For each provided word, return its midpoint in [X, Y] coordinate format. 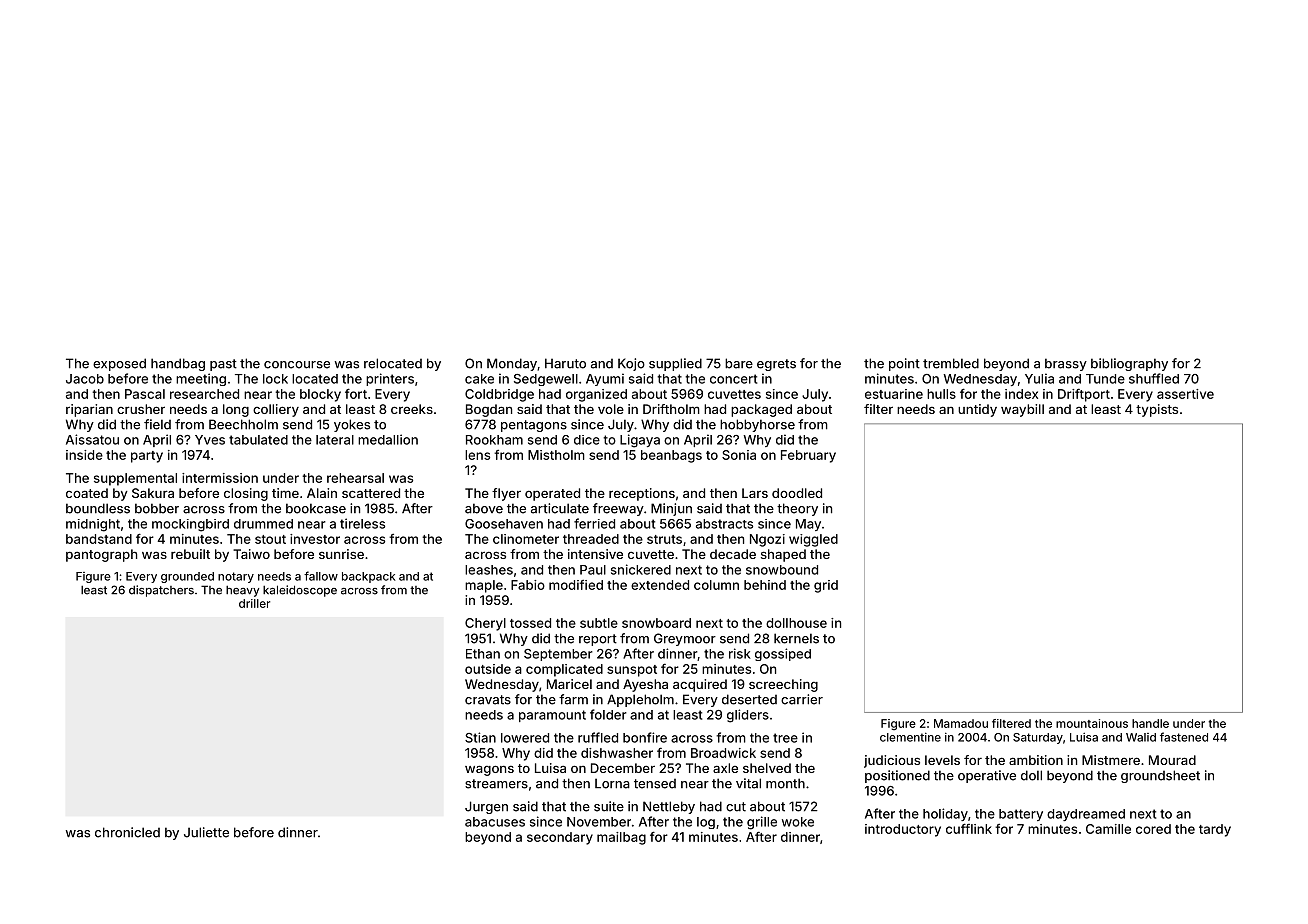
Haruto [565, 363]
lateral [335, 440]
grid [826, 586]
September [558, 655]
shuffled [1154, 378]
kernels [796, 638]
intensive [595, 554]
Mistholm [556, 455]
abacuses [495, 822]
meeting [201, 379]
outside [488, 669]
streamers [496, 784]
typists [1157, 410]
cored [1153, 829]
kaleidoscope [300, 591]
